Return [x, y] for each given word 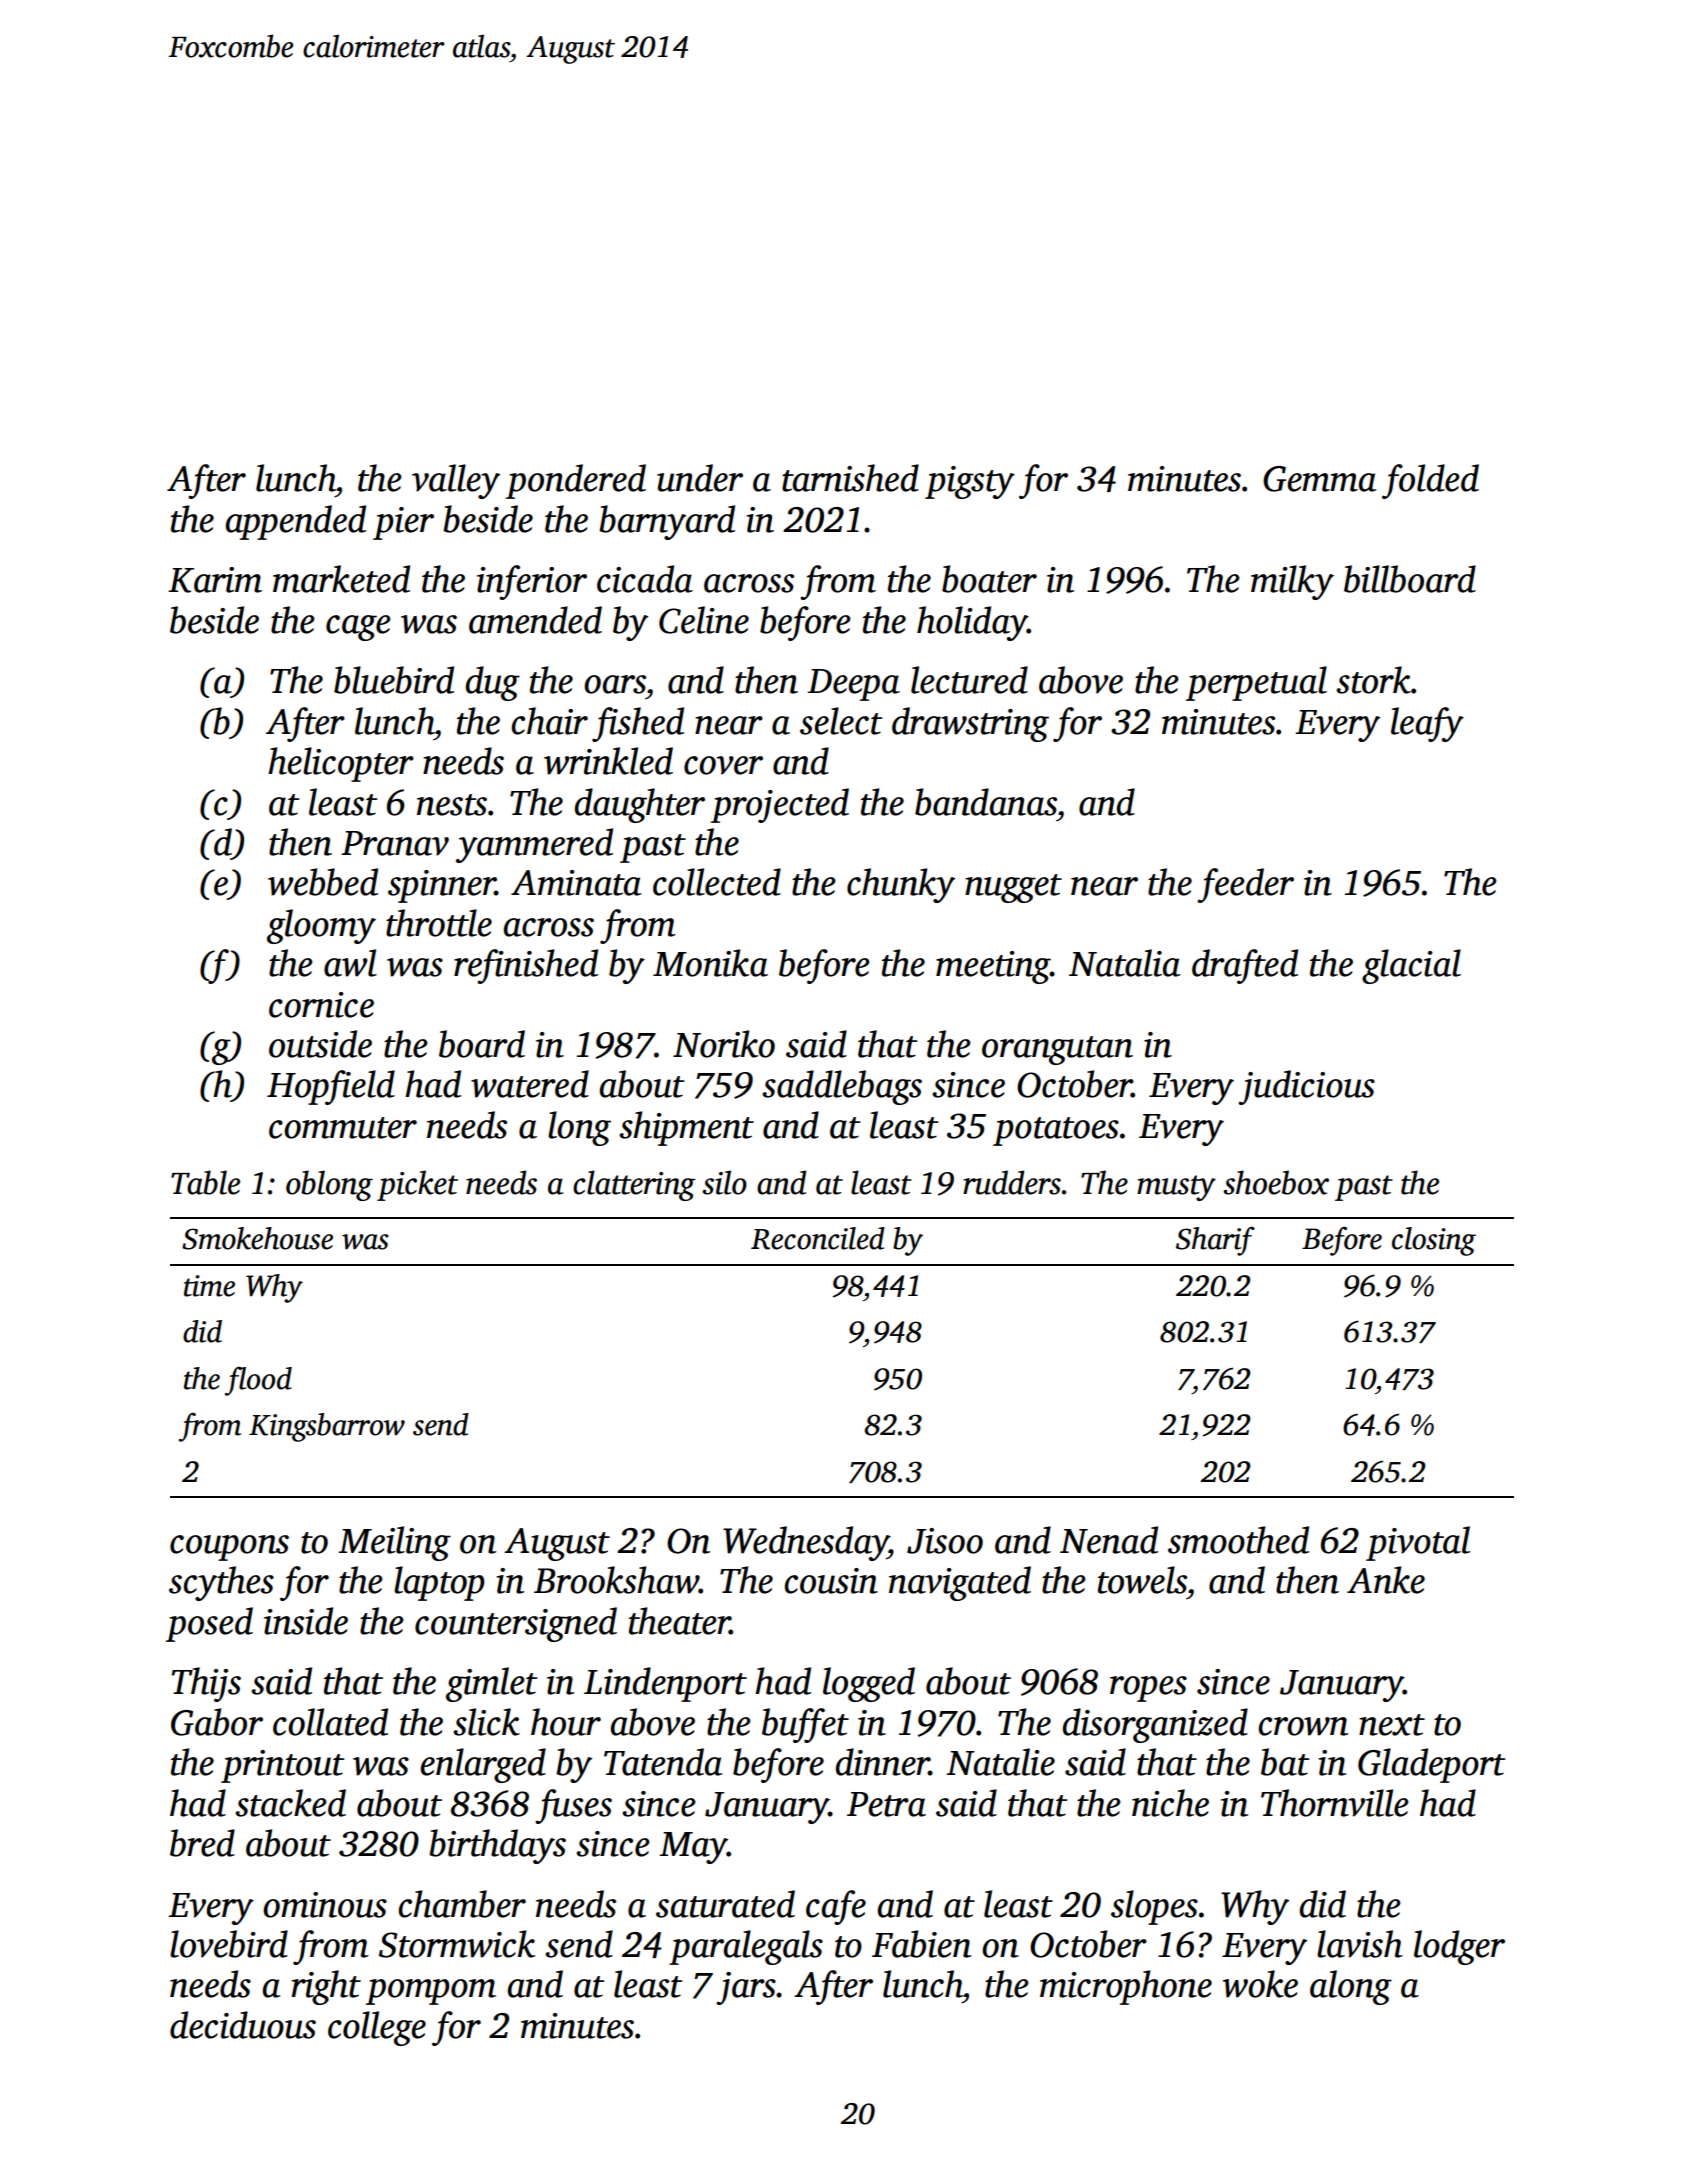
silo [724, 1182]
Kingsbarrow [327, 1427]
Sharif [1215, 1241]
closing [1434, 1241]
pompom [431, 1992]
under [700, 478]
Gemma [1320, 479]
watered [530, 1084]
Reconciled [818, 1238]
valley [456, 481]
